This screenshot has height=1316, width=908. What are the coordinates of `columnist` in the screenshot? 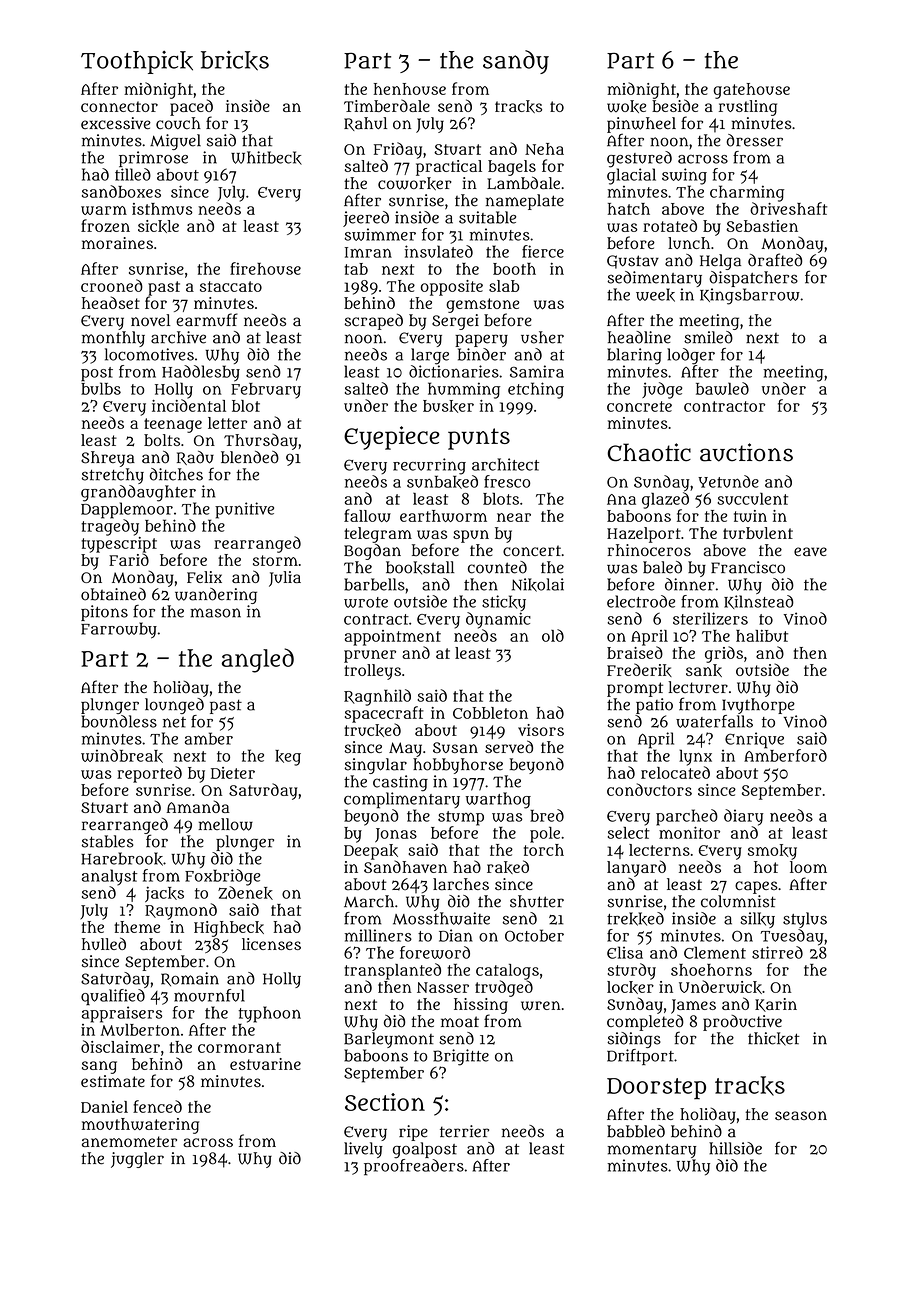 It's located at (738, 901).
